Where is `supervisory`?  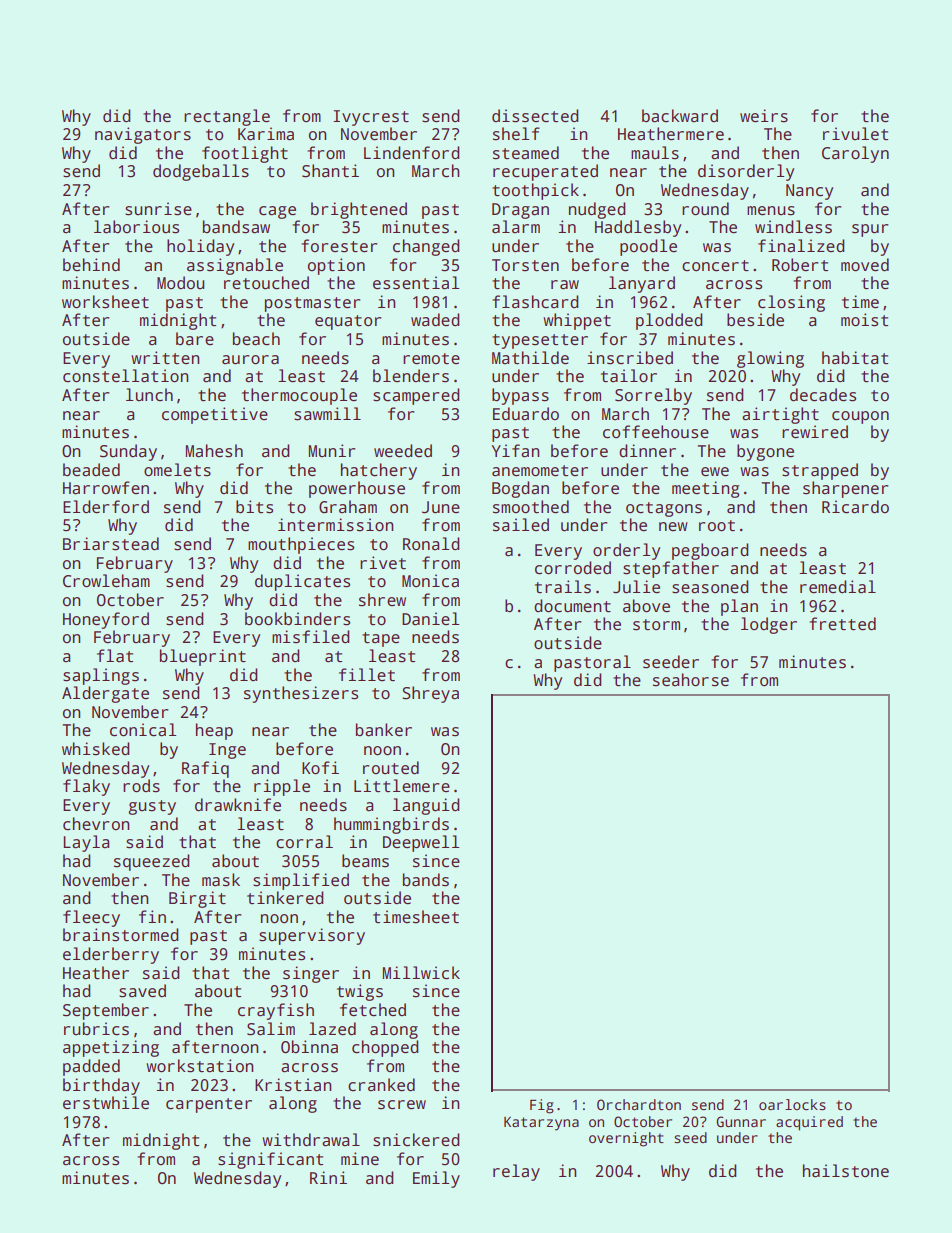
supervisory is located at coordinates (312, 936).
